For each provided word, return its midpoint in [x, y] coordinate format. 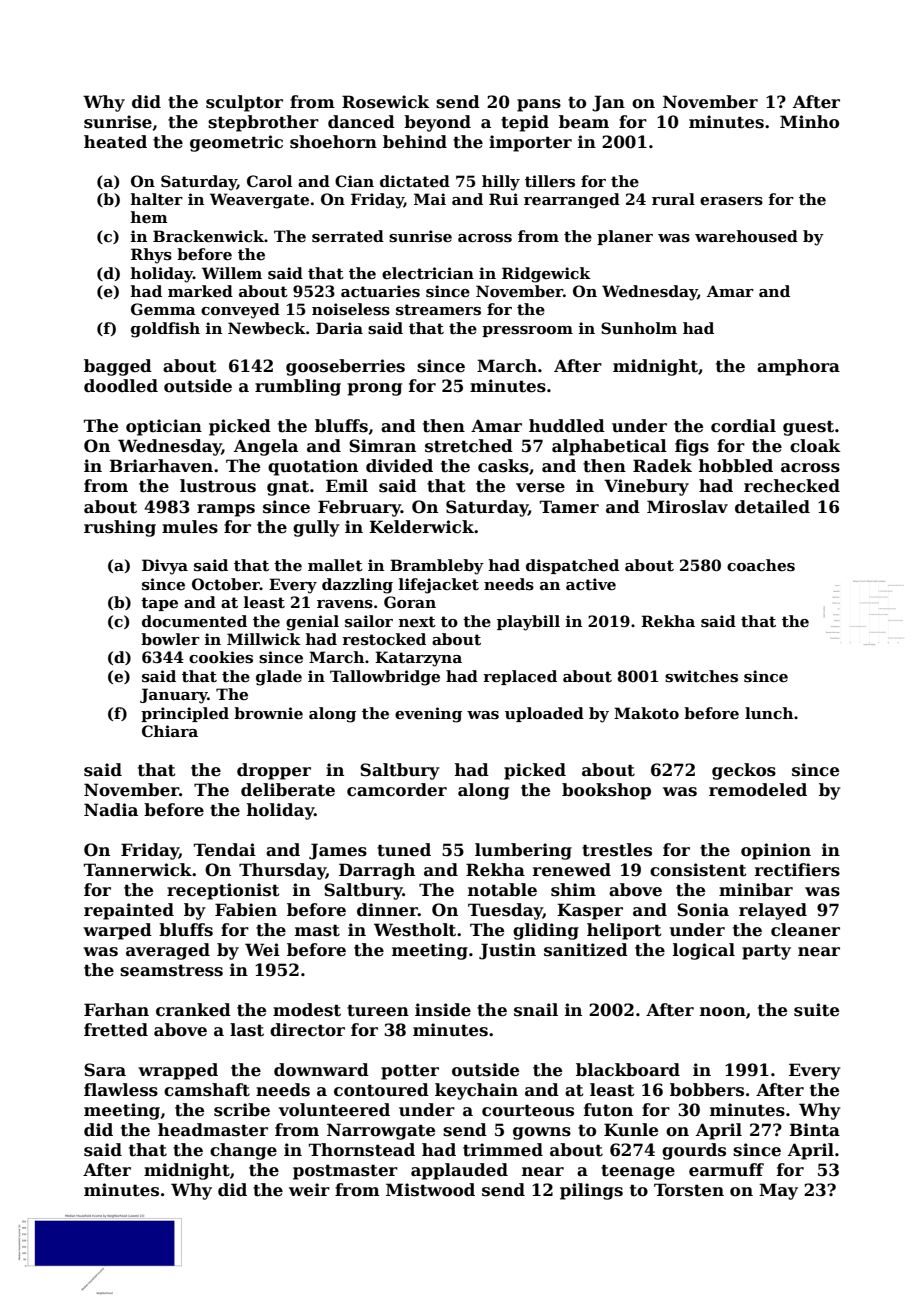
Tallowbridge [385, 678]
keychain [476, 1091]
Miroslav [687, 507]
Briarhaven [161, 466]
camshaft [207, 1090]
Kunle [631, 1130]
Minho [809, 122]
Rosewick [386, 102]
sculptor [244, 103]
